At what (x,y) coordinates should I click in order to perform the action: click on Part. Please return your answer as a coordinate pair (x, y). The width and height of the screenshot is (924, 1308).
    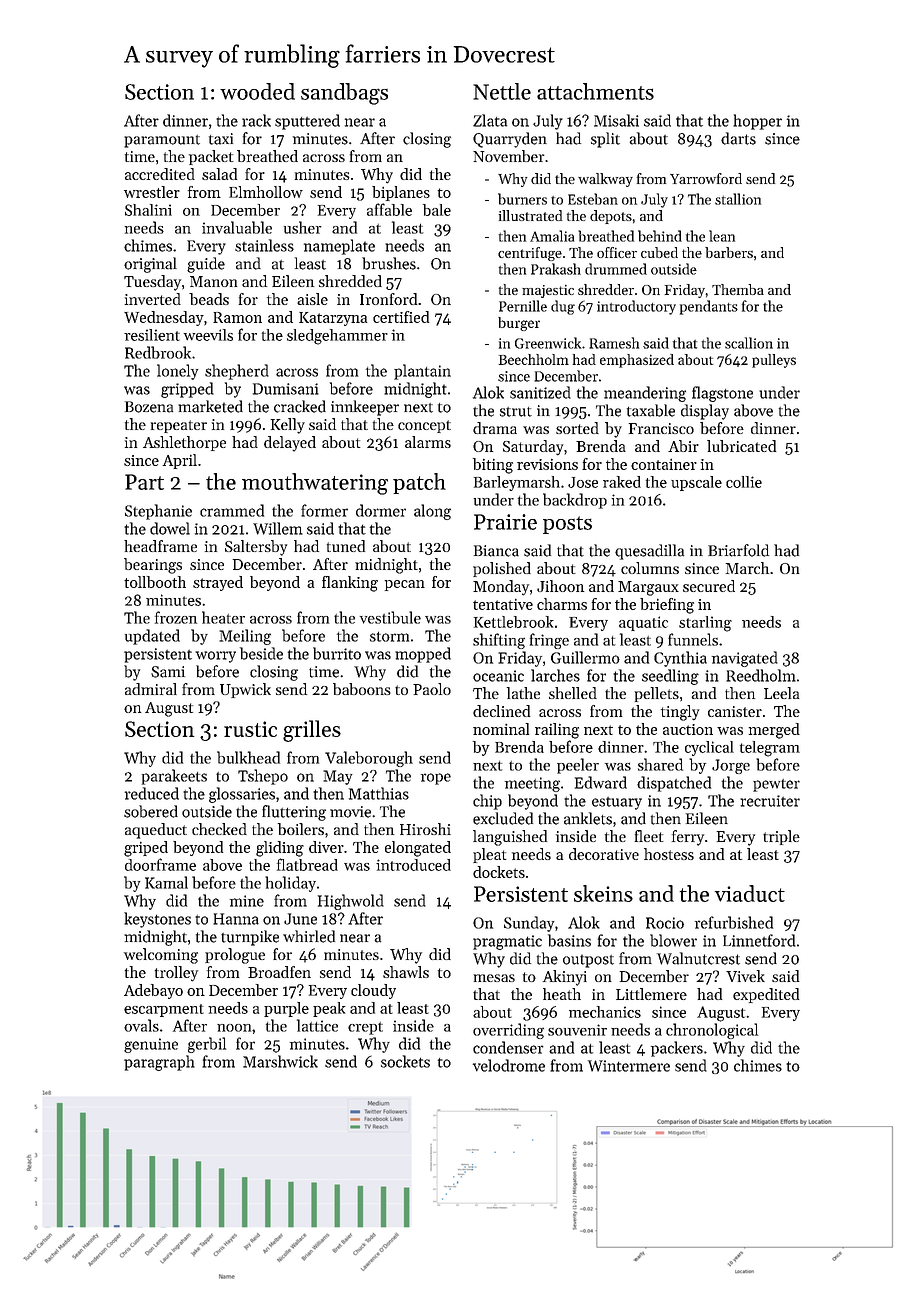
    Looking at the image, I should click on (144, 482).
